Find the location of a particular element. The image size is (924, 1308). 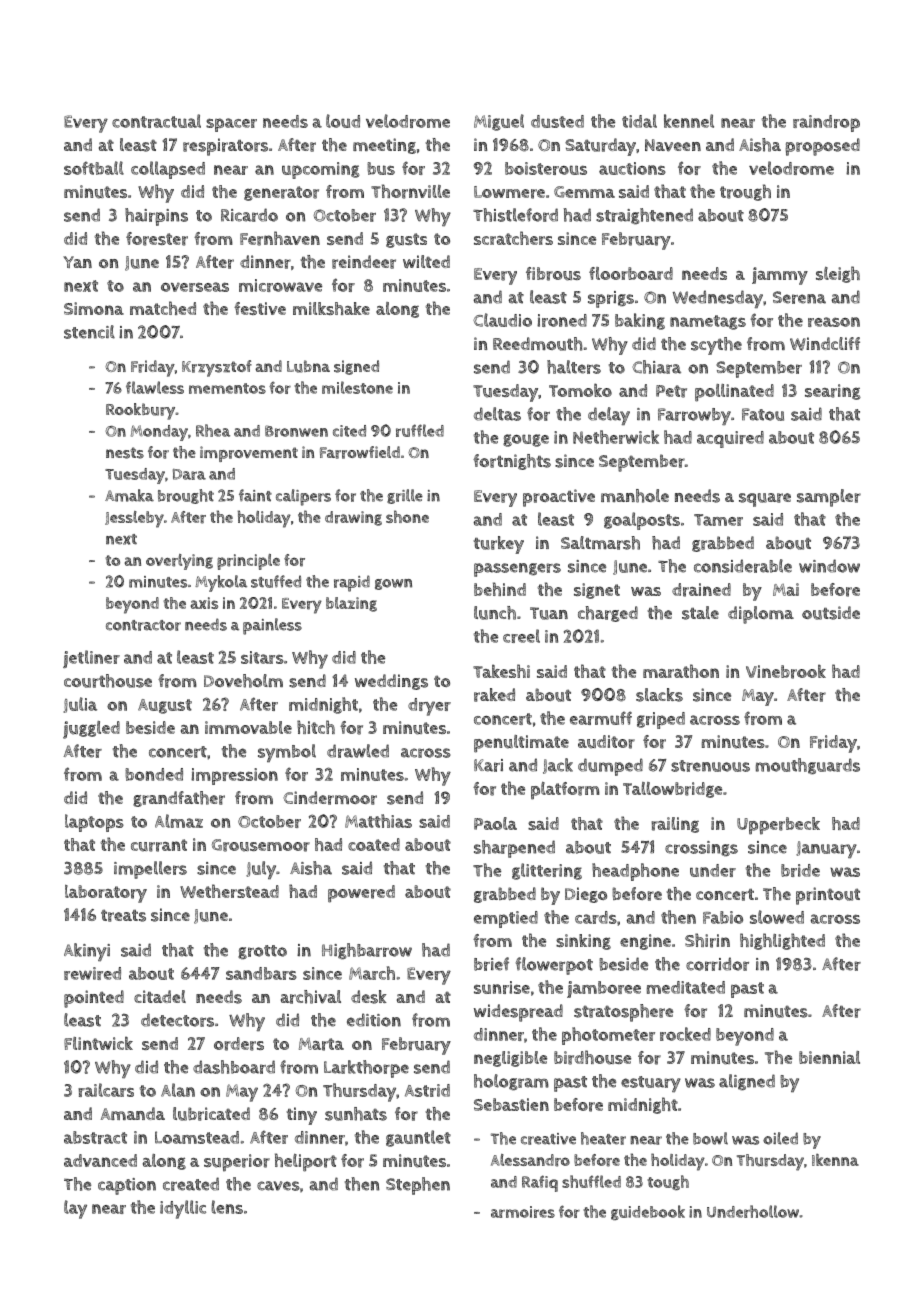

Grousemoor is located at coordinates (261, 845).
